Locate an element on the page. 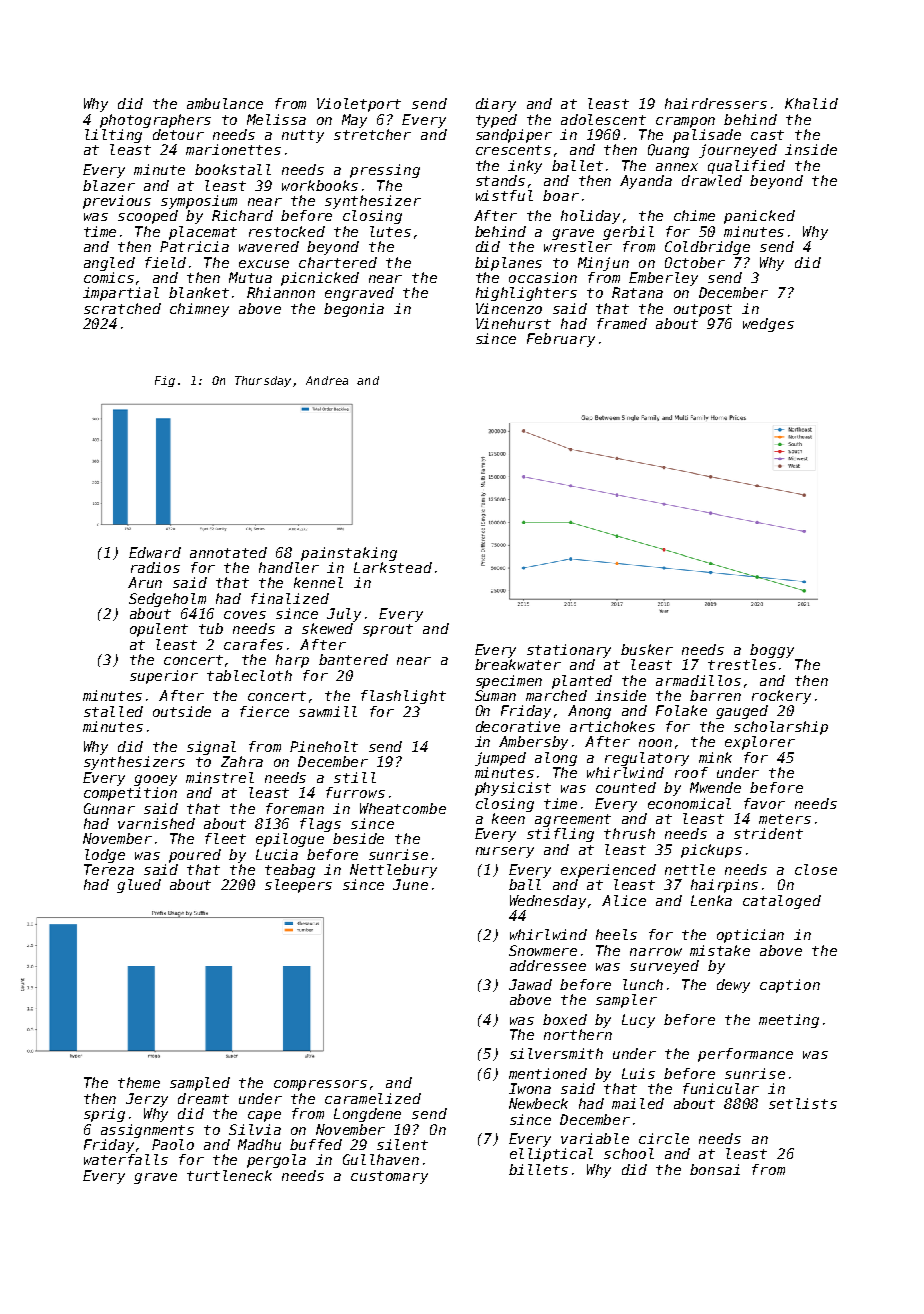 This document has height=1314, width=924. Larkstead is located at coordinates (393, 567).
